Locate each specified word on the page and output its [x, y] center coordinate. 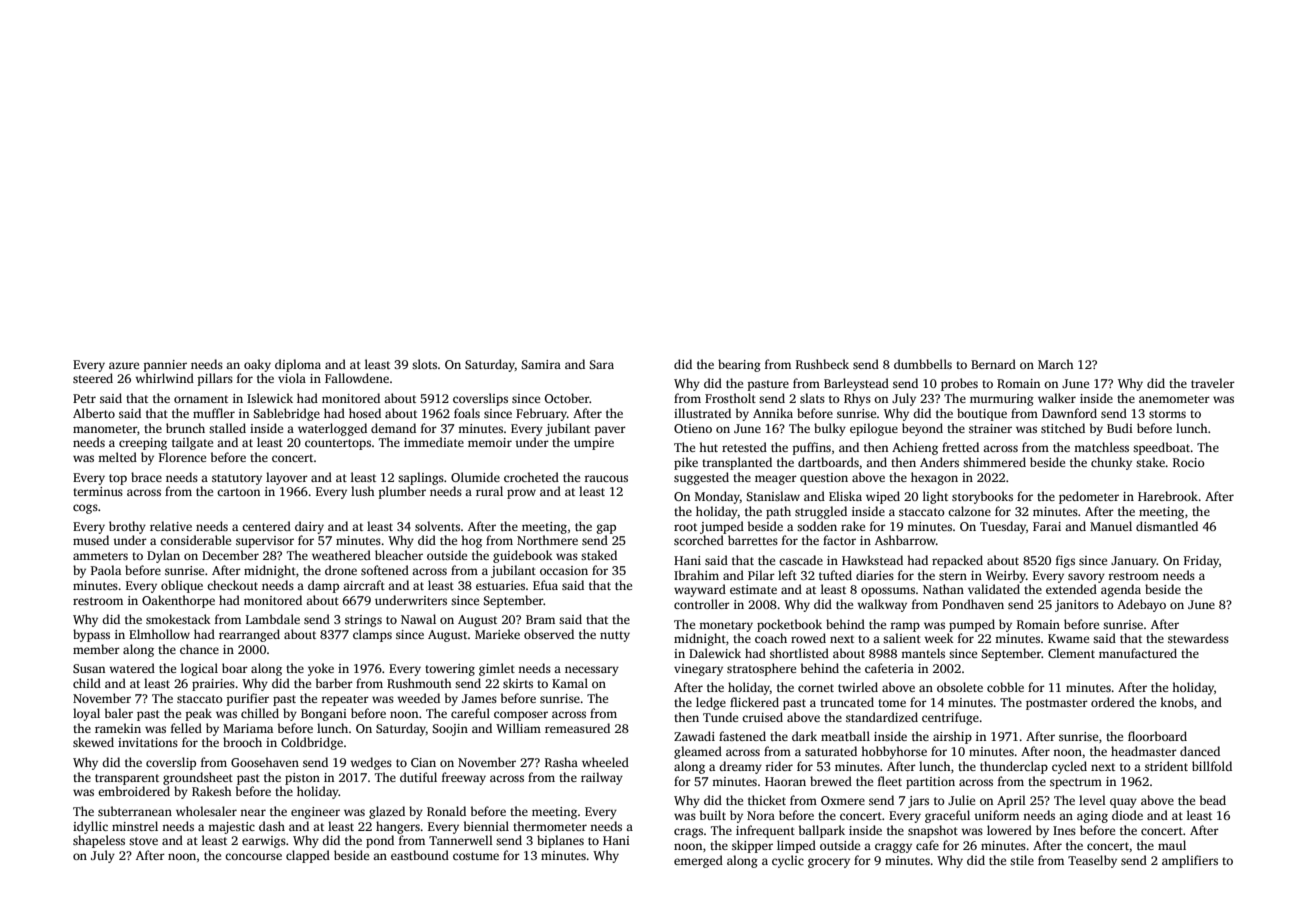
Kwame [1068, 638]
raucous [606, 478]
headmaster [1144, 751]
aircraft [364, 585]
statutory [237, 479]
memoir [490, 442]
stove [143, 841]
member [96, 649]
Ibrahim [696, 575]
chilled [260, 713]
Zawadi [694, 736]
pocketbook [789, 625]
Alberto [94, 413]
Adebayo [1141, 605]
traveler [1213, 383]
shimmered [994, 462]
